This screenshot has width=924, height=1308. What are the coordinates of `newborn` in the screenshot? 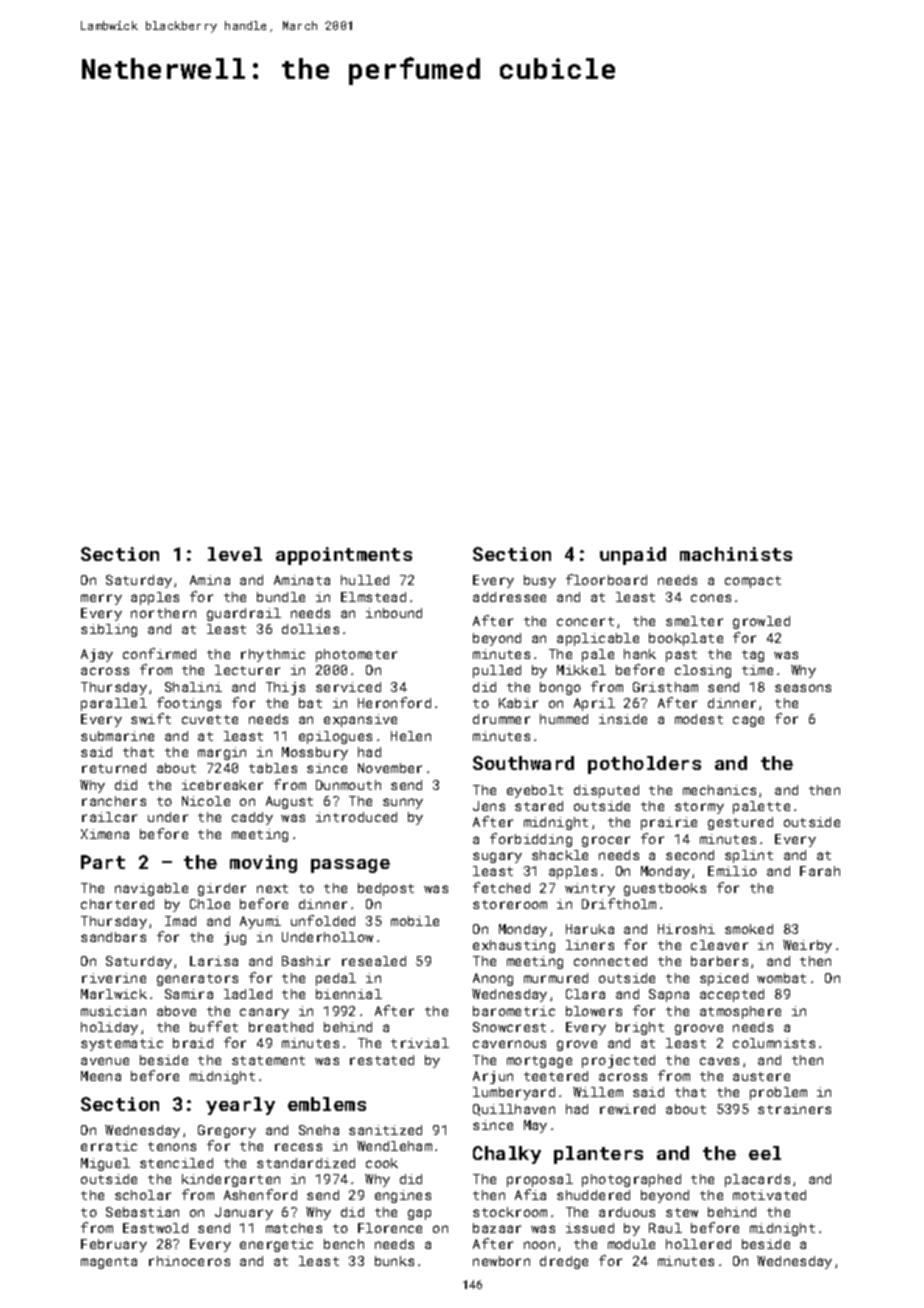 It's located at (501, 1261).
